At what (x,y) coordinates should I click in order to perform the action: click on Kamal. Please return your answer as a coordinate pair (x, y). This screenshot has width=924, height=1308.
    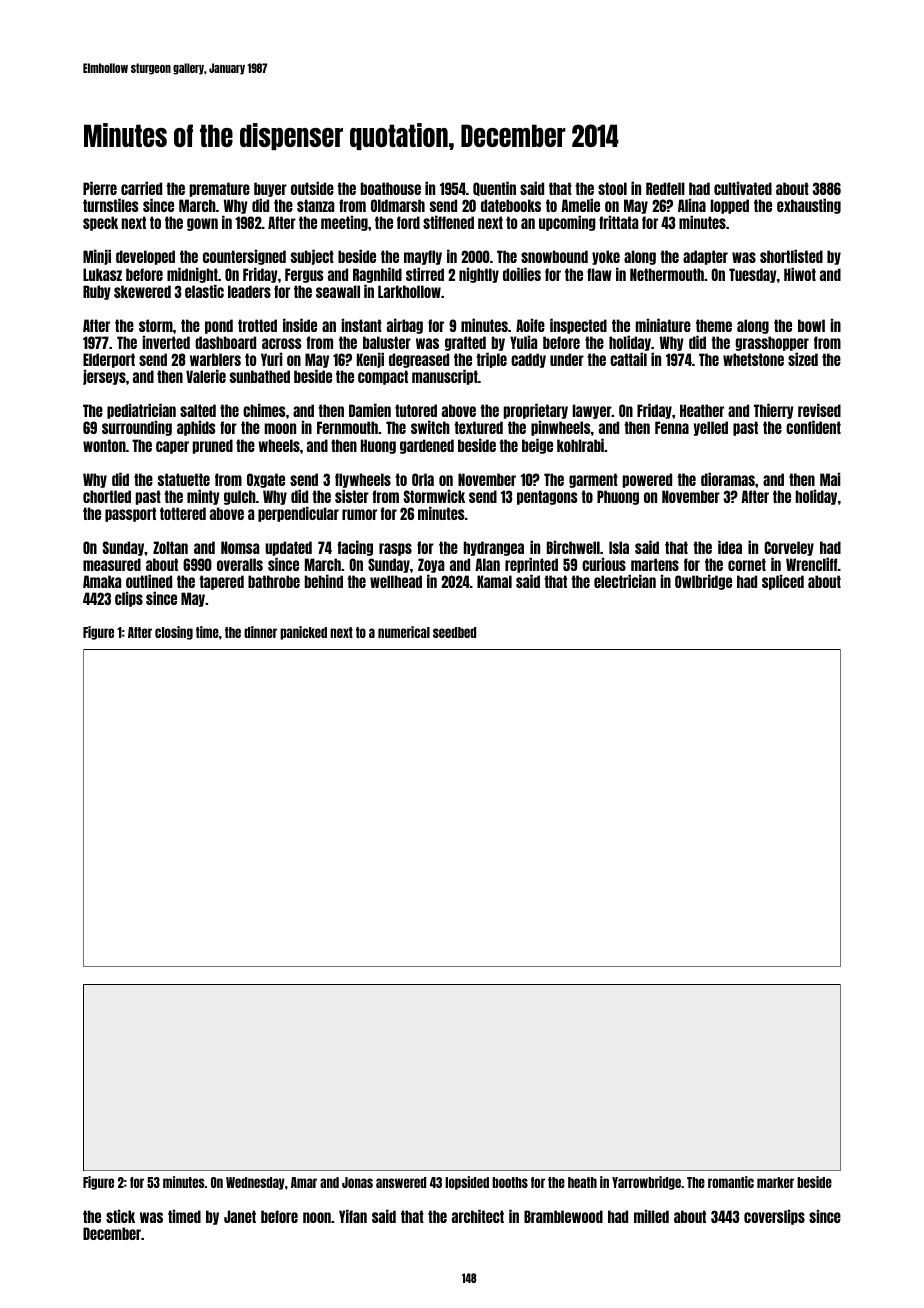
    Looking at the image, I should click on (494, 581).
